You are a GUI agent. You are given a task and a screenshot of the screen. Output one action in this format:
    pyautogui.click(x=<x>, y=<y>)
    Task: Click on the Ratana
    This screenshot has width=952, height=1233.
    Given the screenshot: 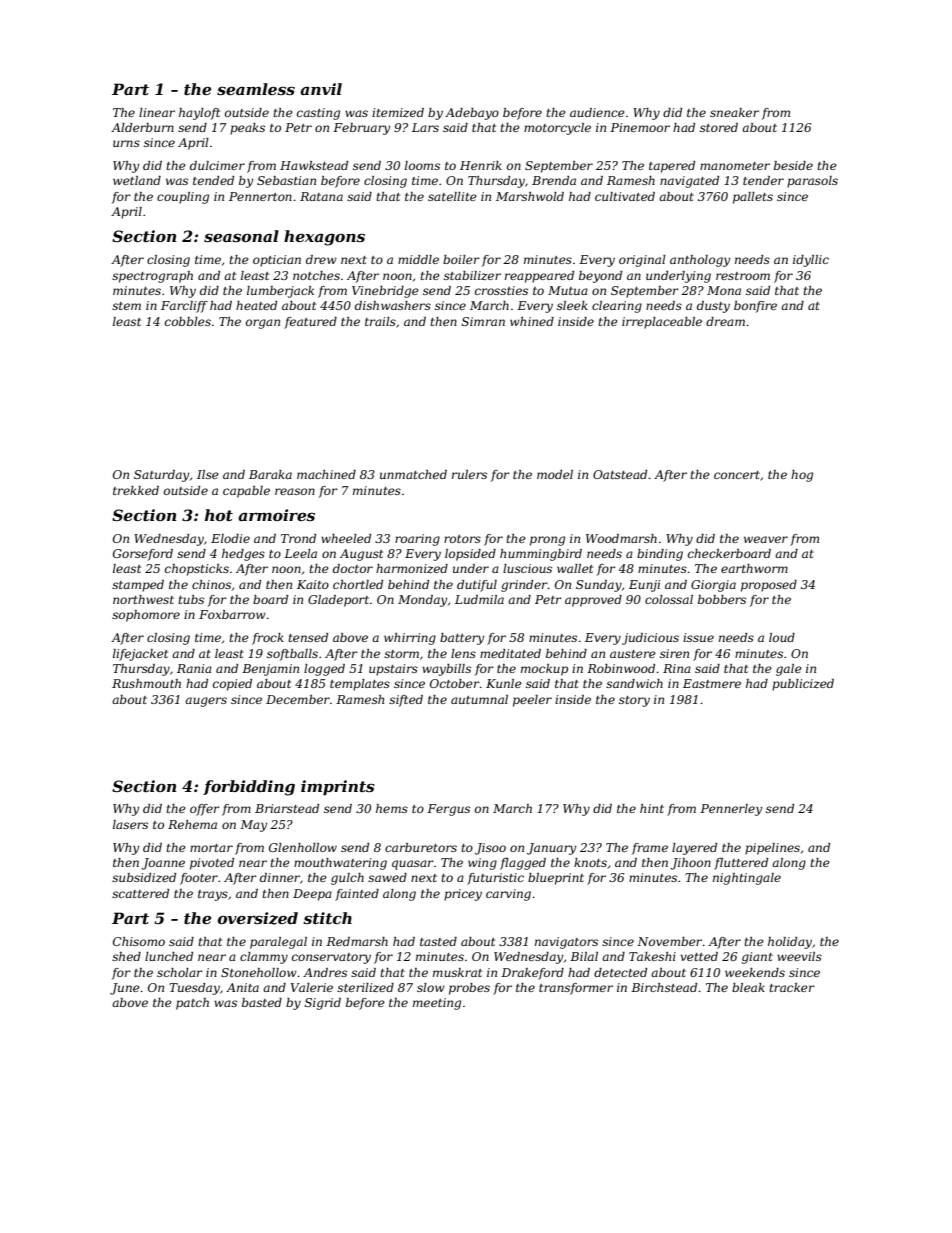 What is the action you would take?
    pyautogui.click(x=321, y=196)
